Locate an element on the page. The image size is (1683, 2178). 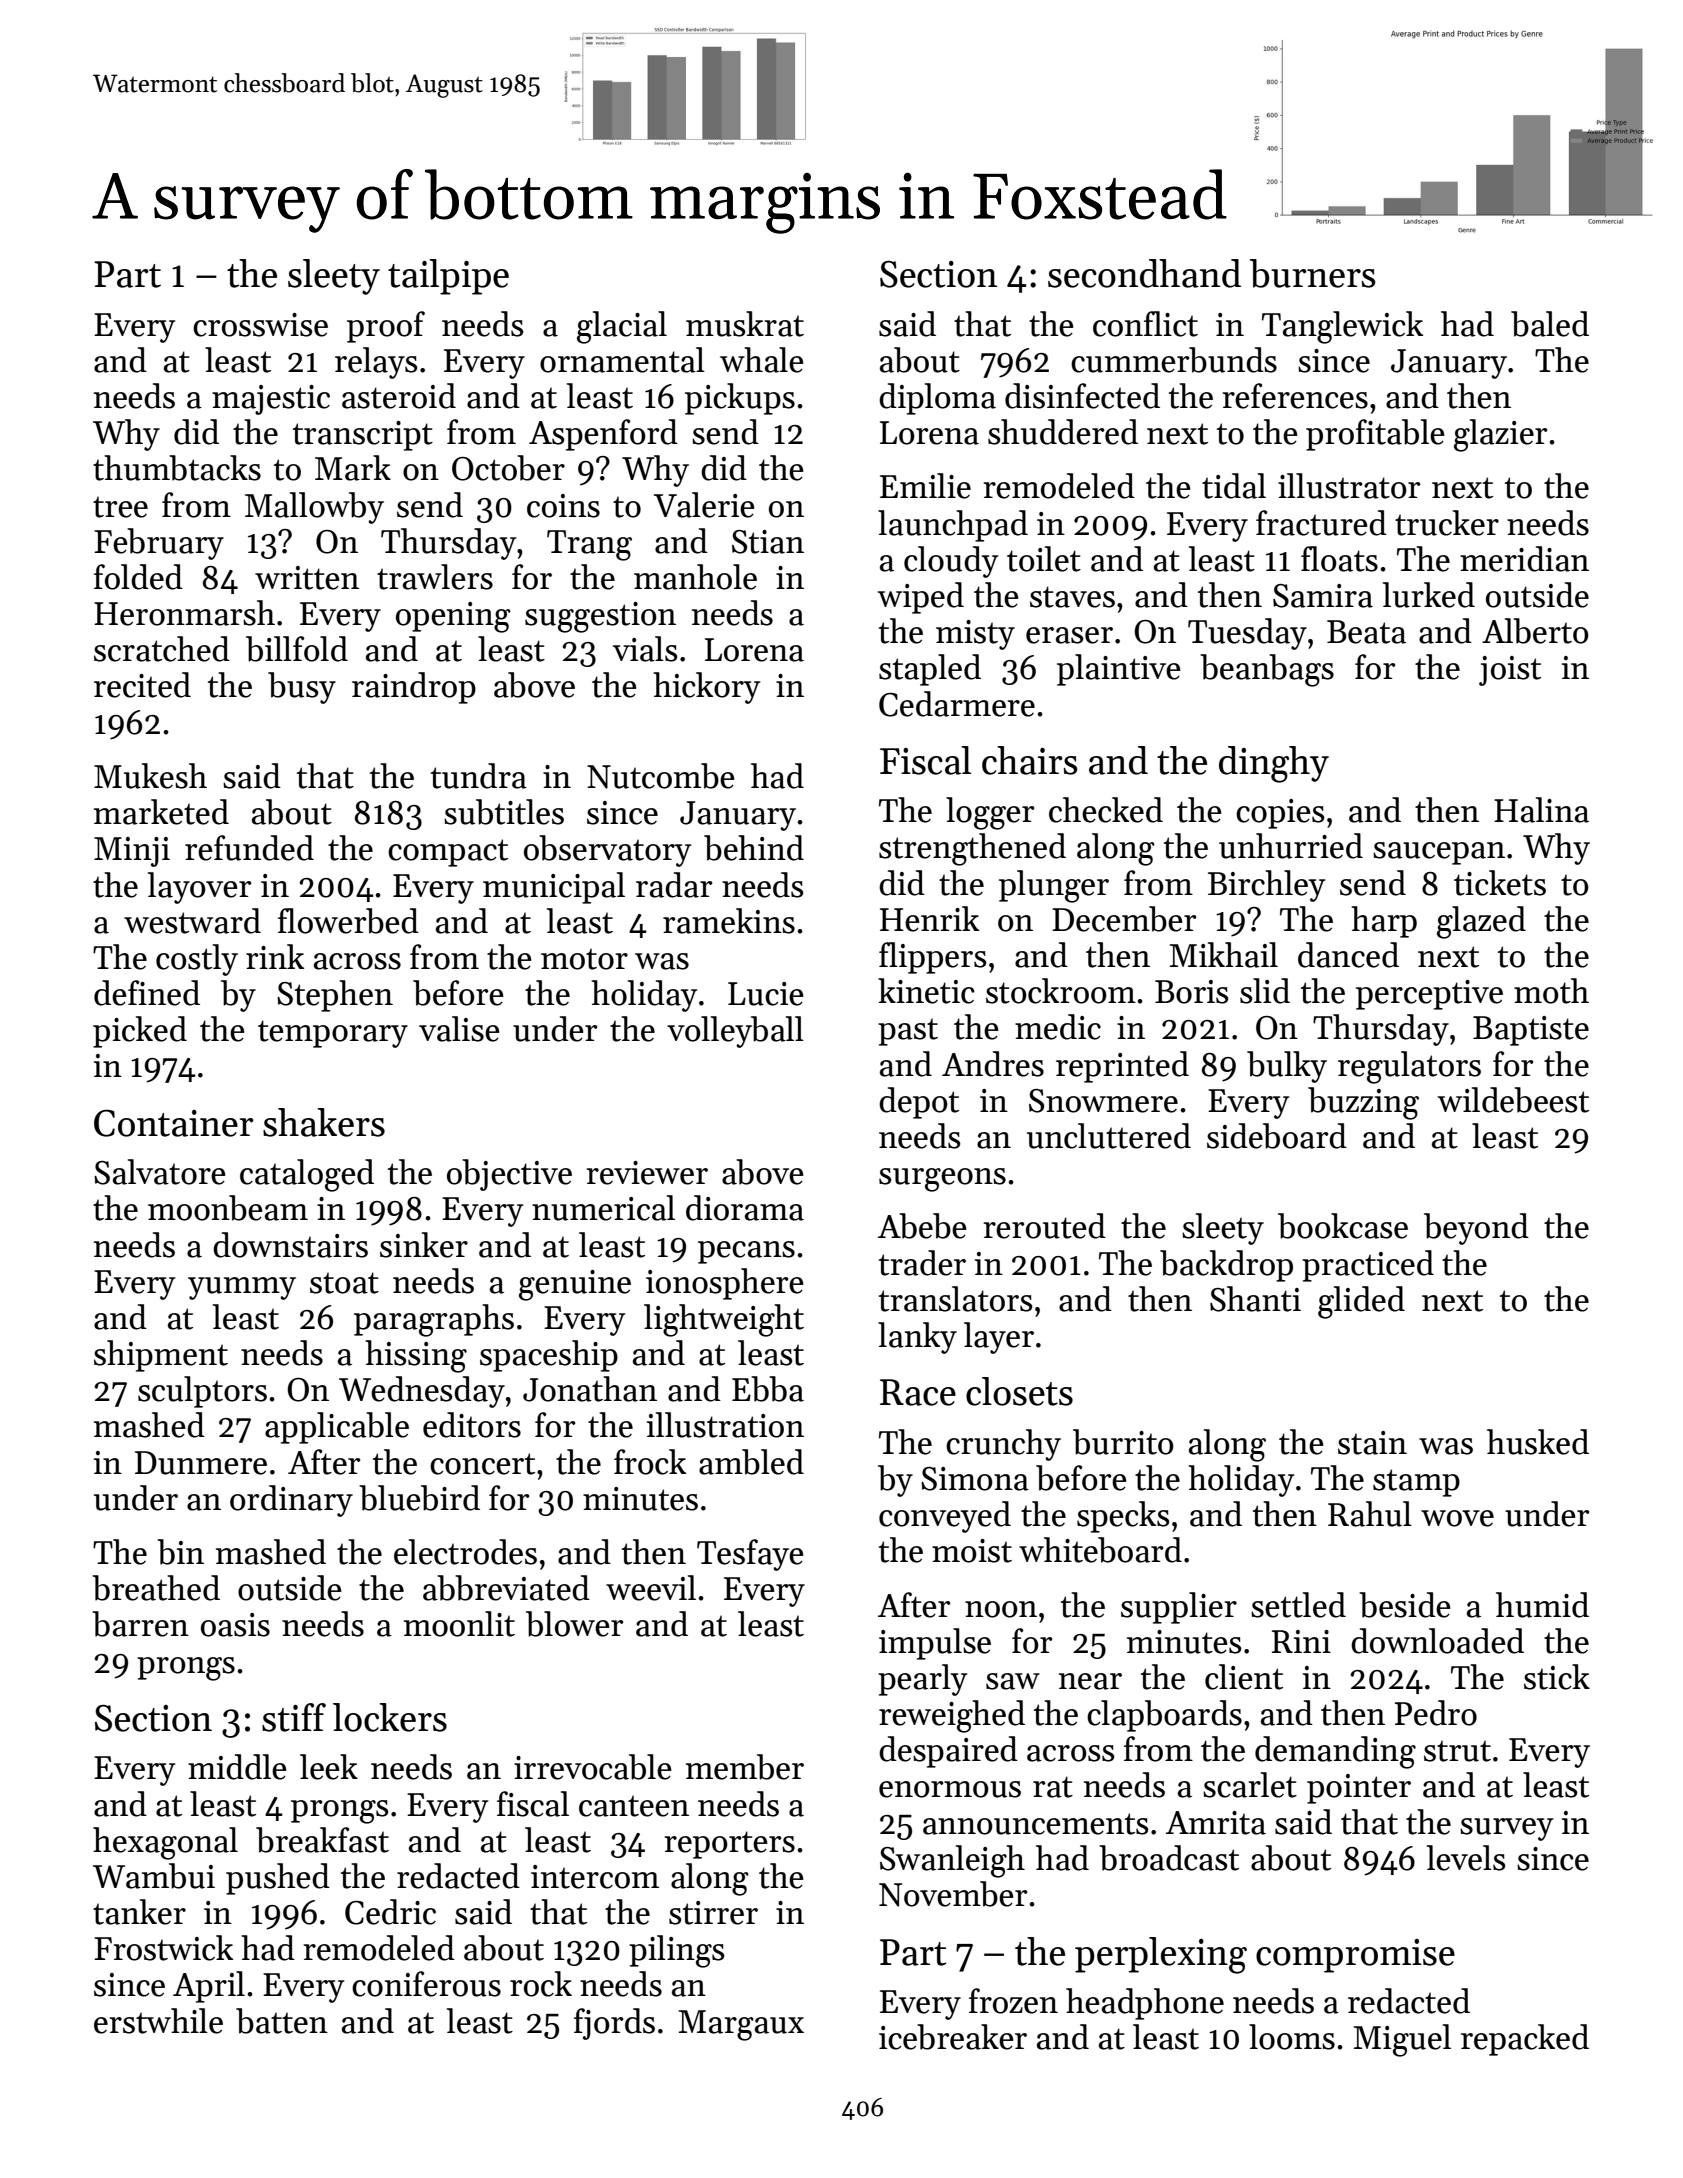
shipment is located at coordinates (161, 1356).
